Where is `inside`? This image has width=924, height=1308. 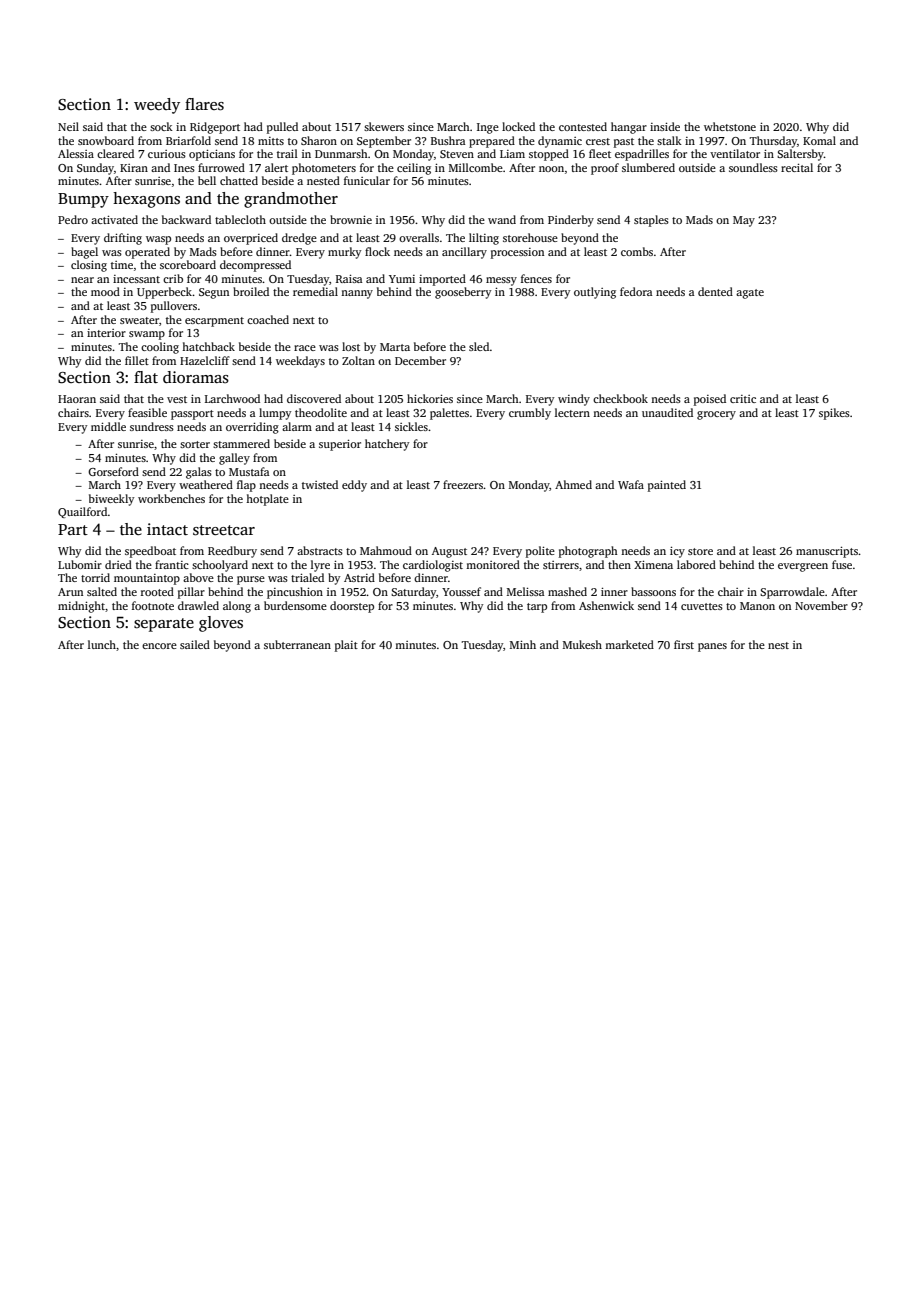 inside is located at coordinates (665, 126).
